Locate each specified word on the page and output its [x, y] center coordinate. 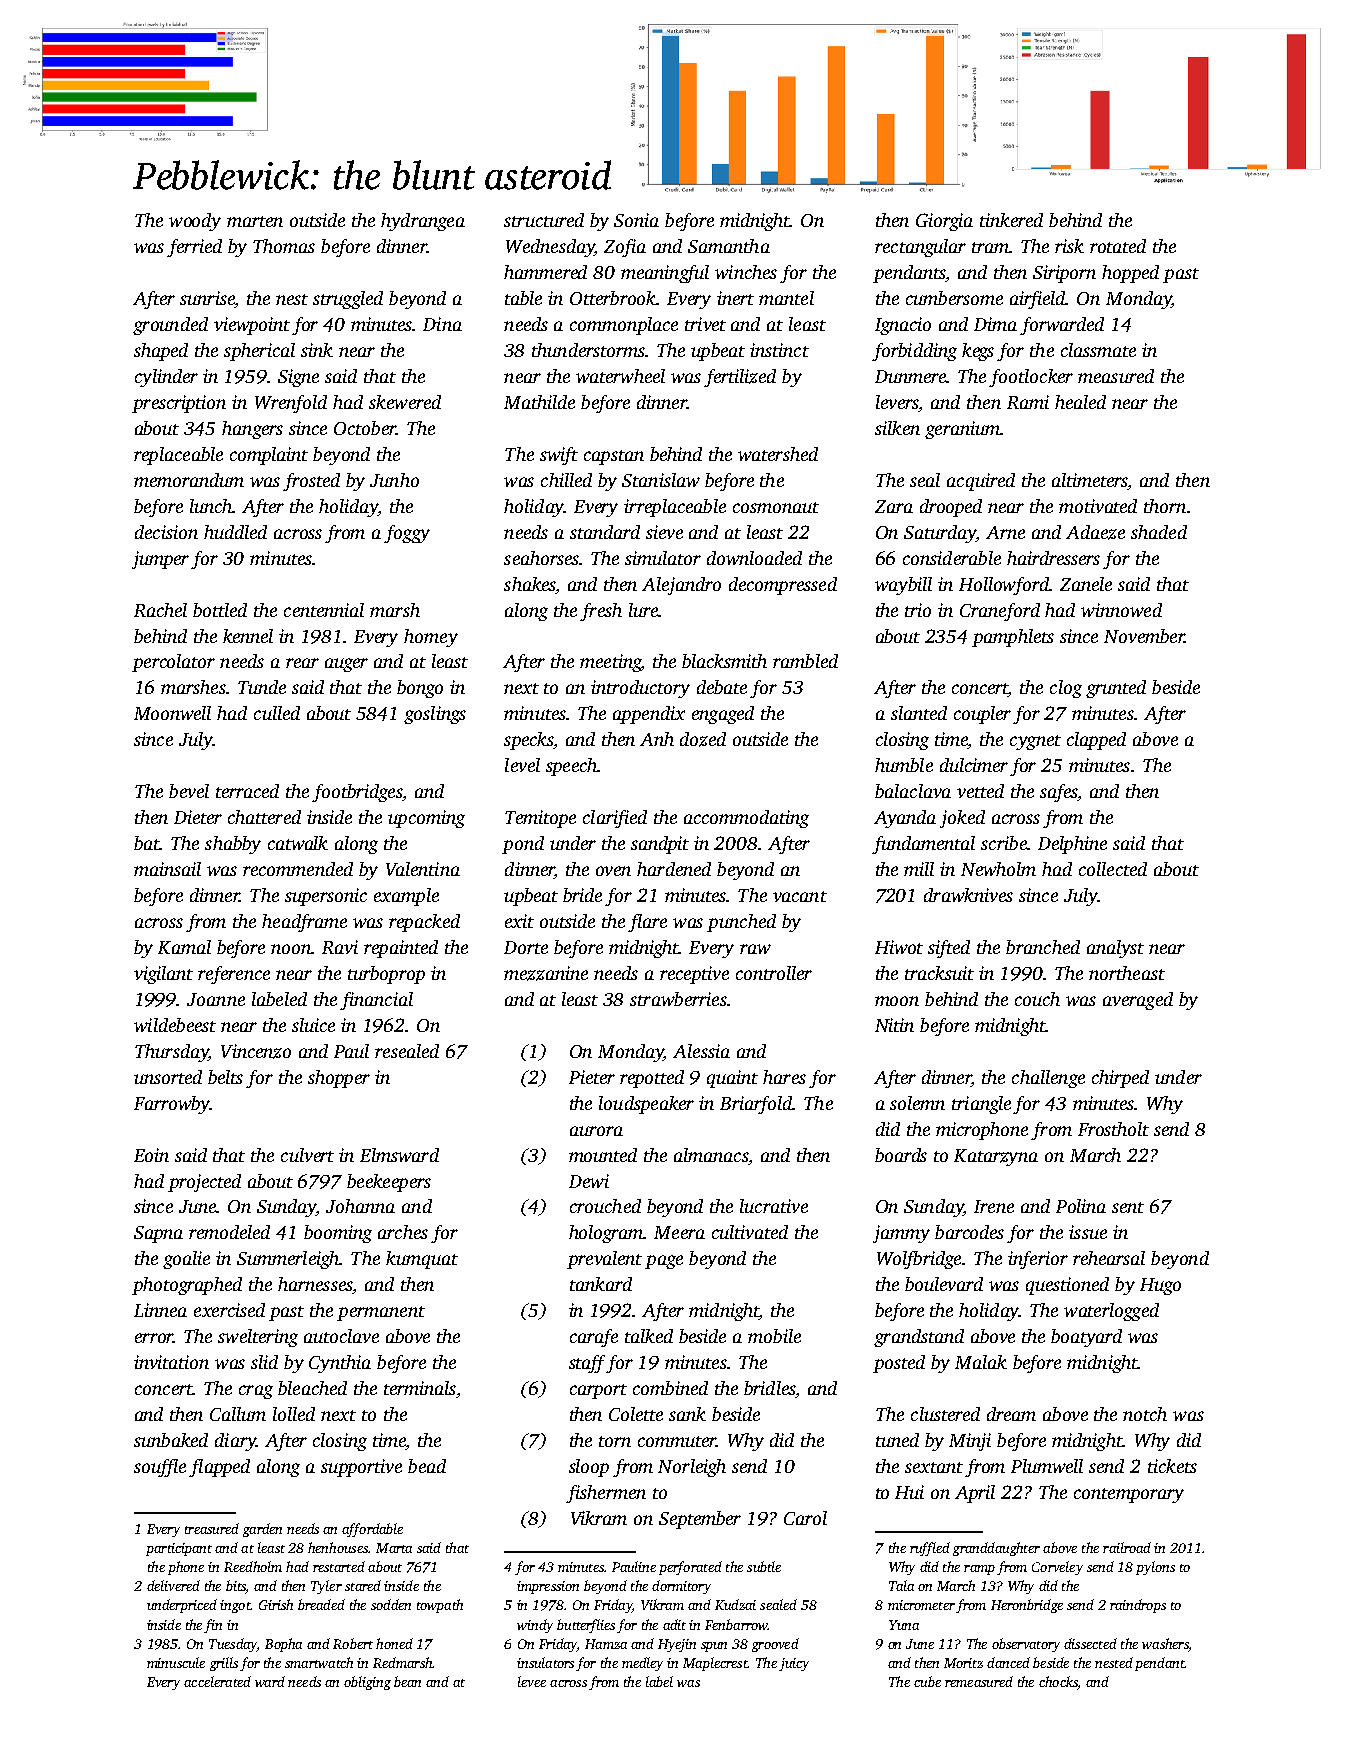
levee [532, 1681]
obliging [367, 1683]
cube [927, 1681]
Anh [657, 739]
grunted [1116, 689]
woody [195, 222]
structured [544, 220]
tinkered [1011, 220]
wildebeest [175, 1025]
